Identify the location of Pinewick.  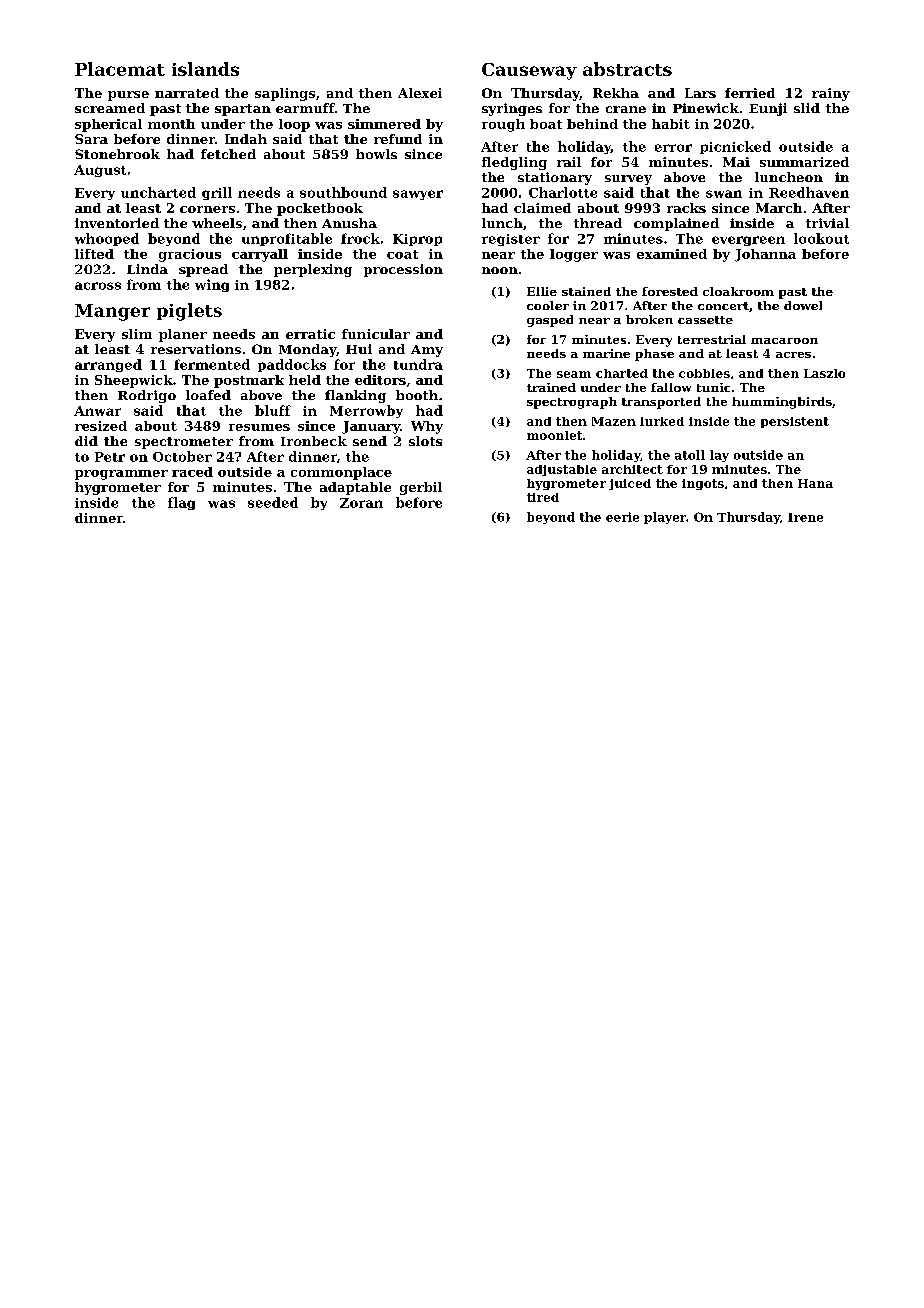
(706, 108).
